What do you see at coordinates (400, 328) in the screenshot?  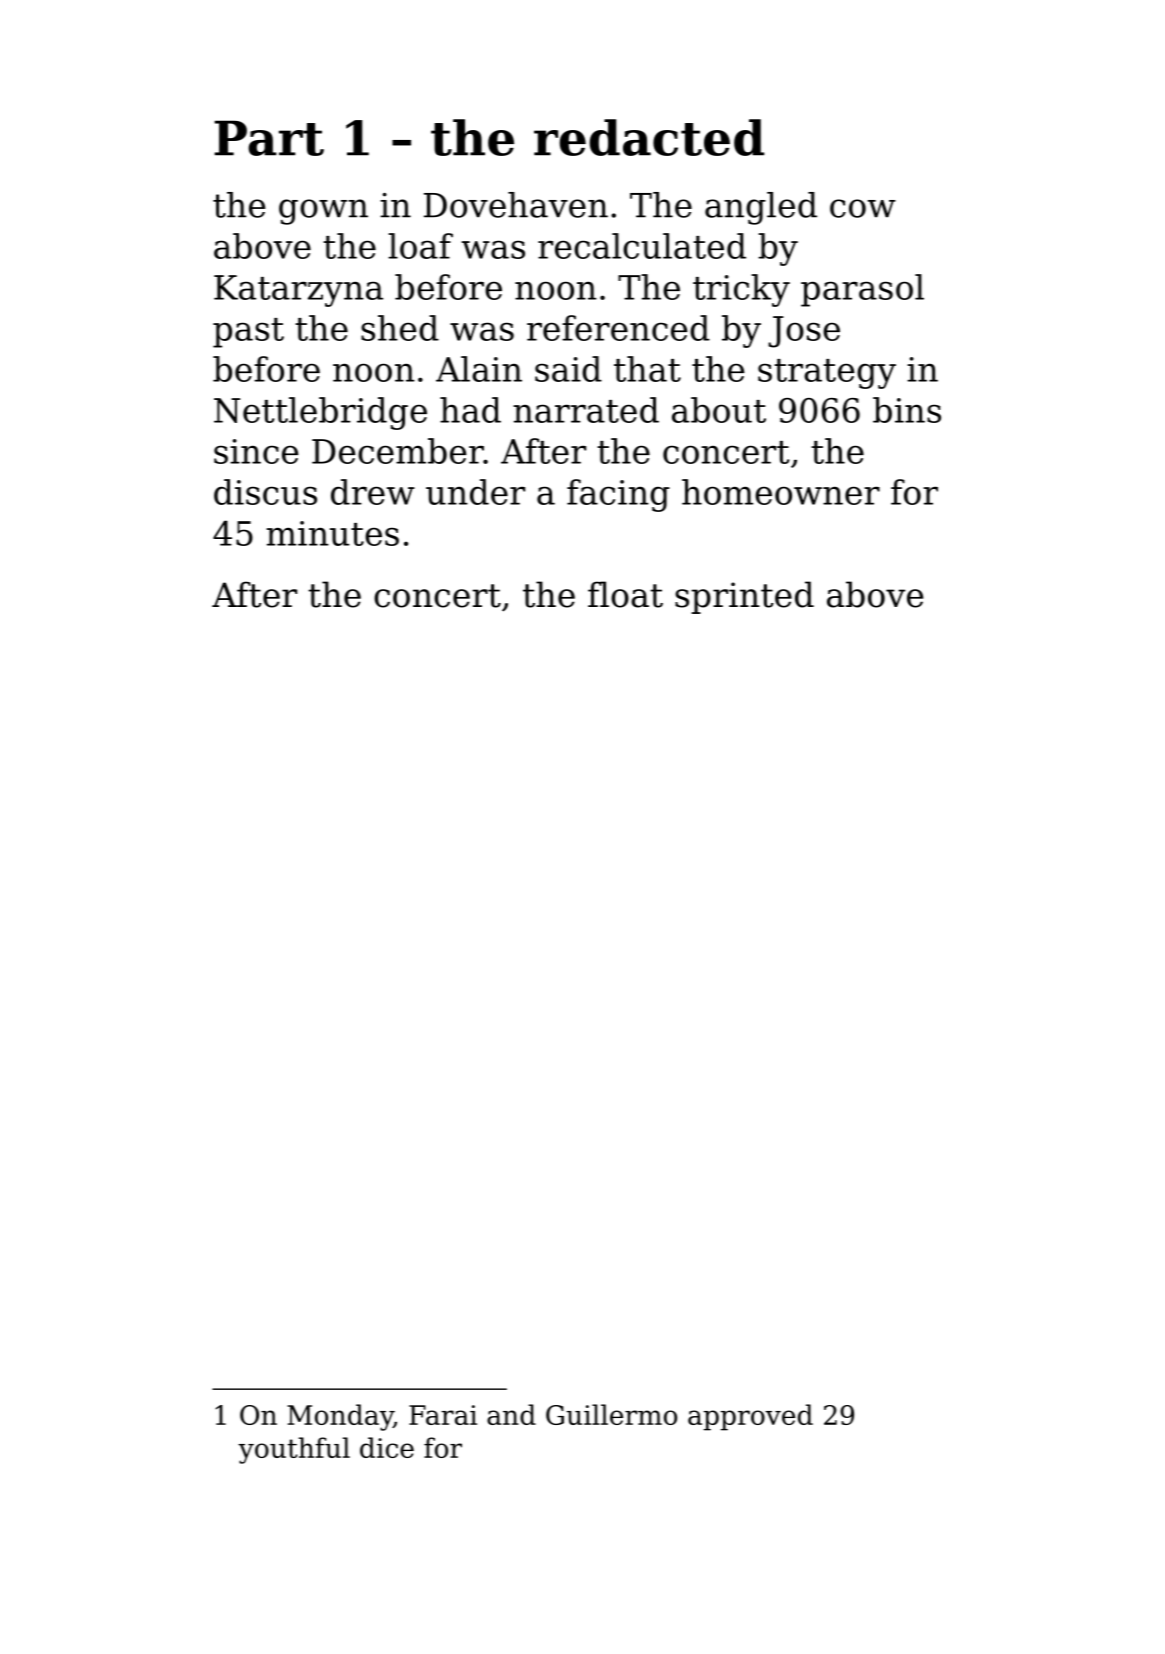 I see `shed` at bounding box center [400, 328].
